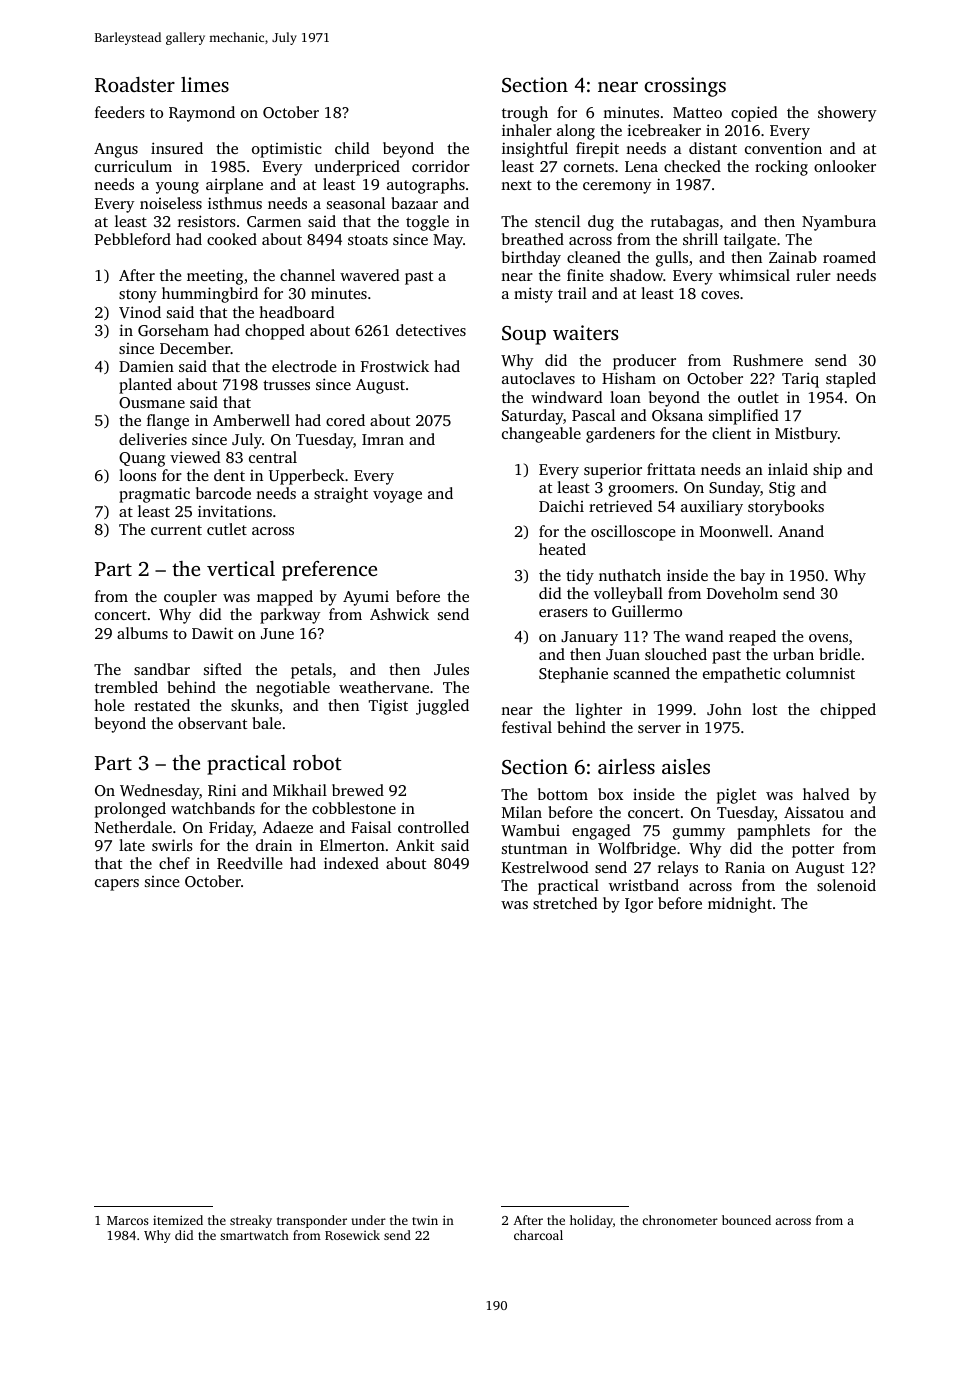 The height and width of the screenshot is (1380, 971). I want to click on bounced, so click(746, 1220).
